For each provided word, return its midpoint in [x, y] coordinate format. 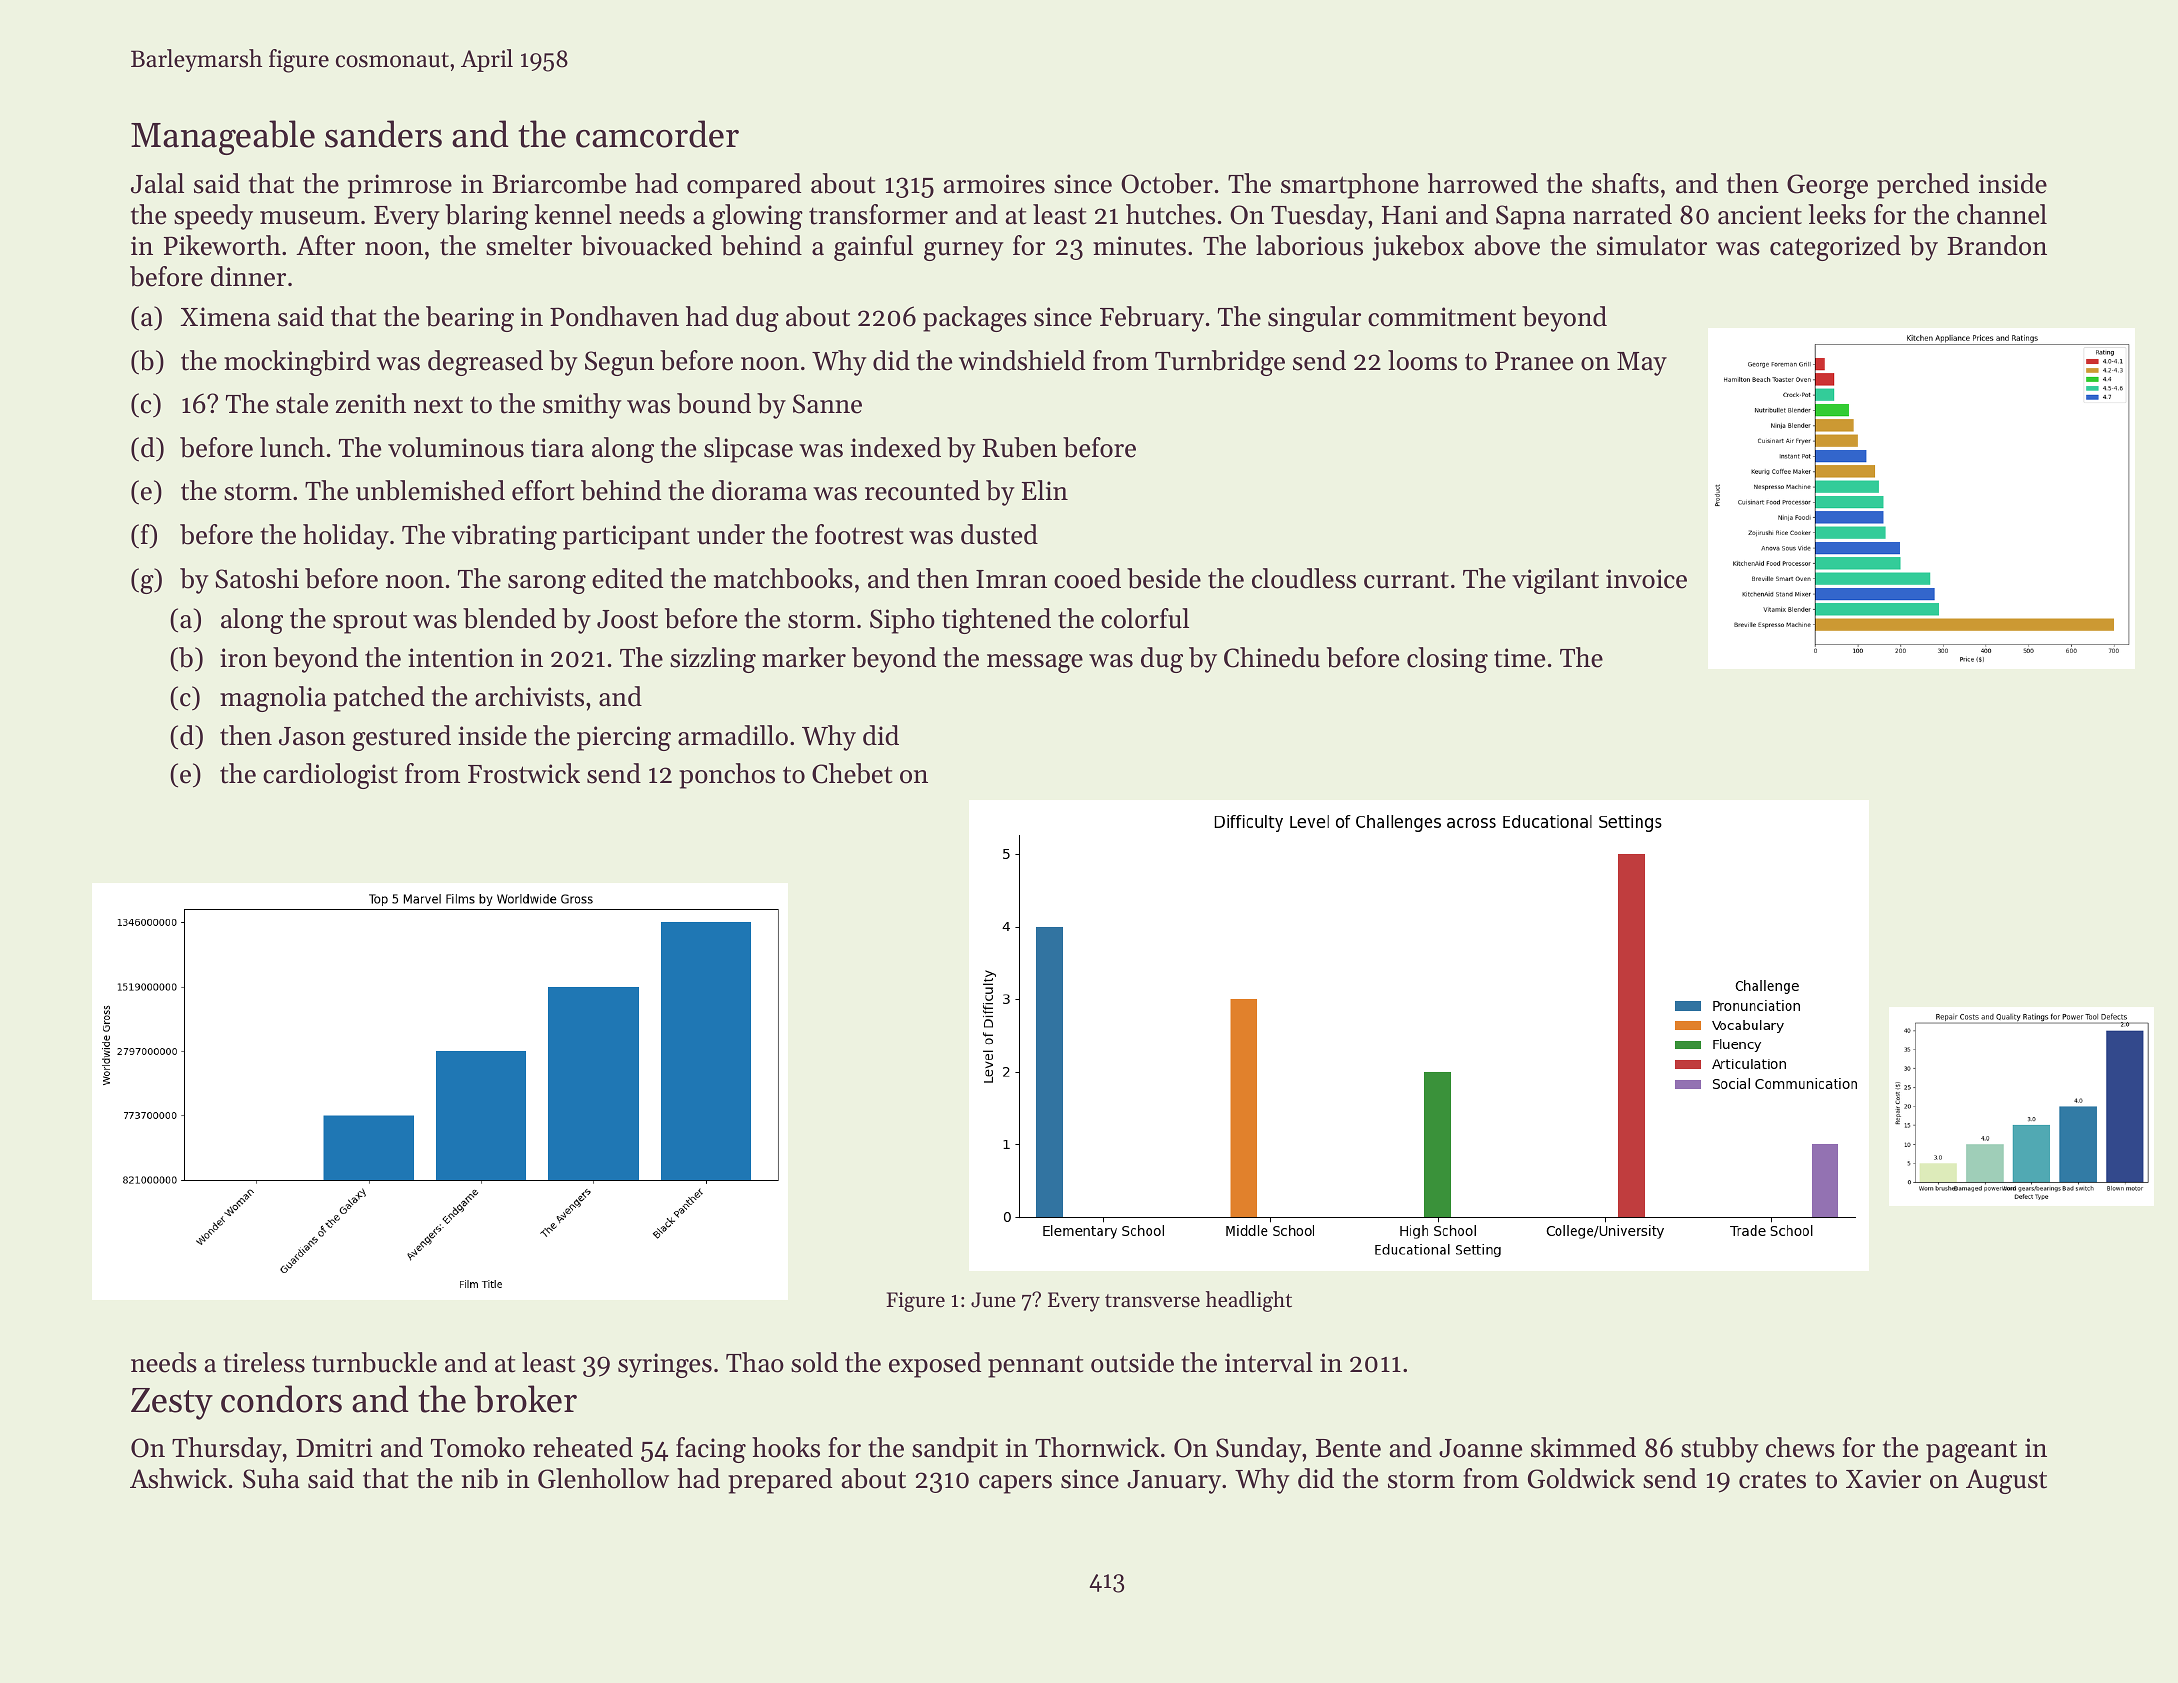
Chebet [852, 773]
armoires [994, 184]
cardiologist [330, 776]
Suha [271, 1478]
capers [1015, 1484]
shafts [1625, 183]
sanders [383, 134]
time [1519, 658]
